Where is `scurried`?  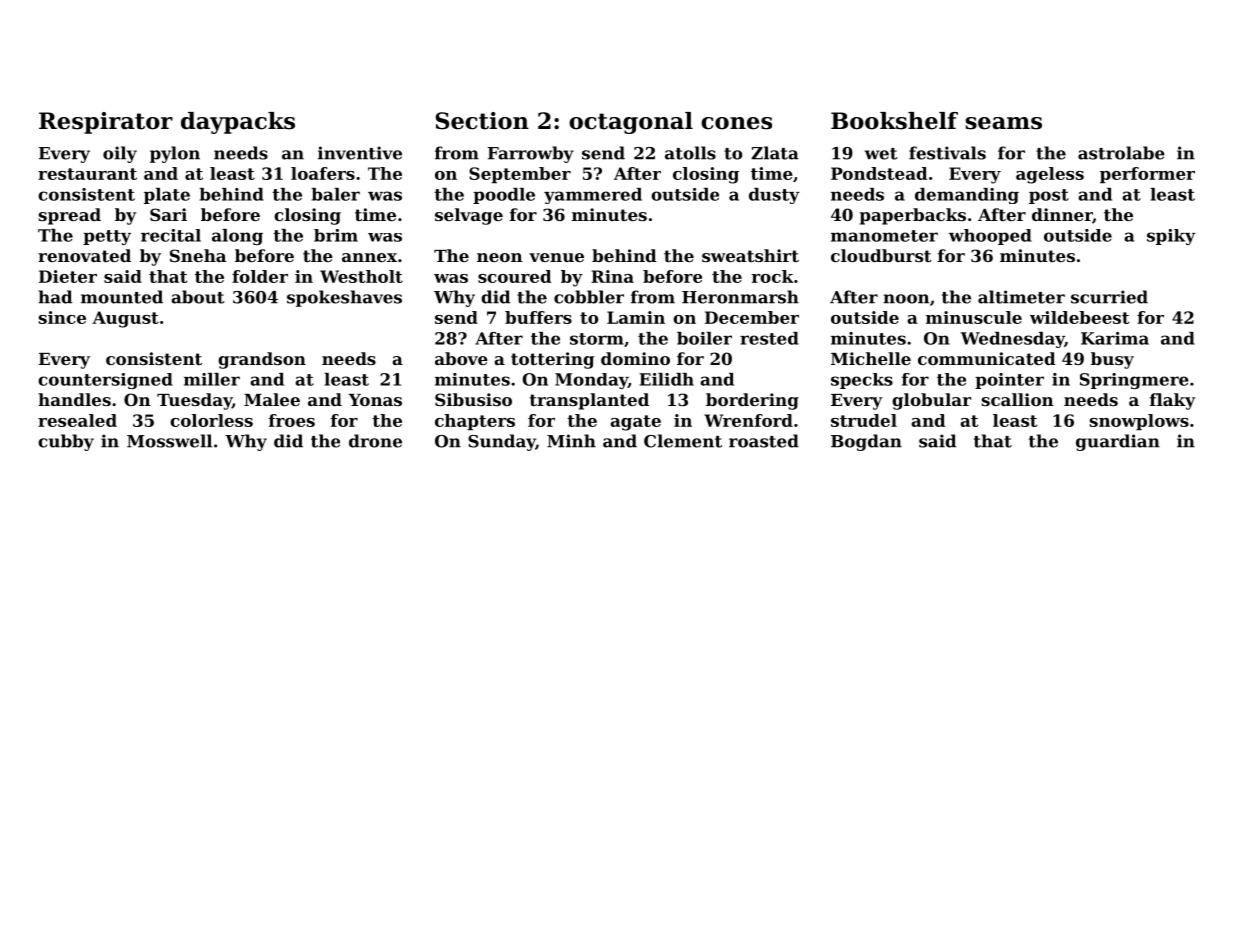 scurried is located at coordinates (1109, 297).
